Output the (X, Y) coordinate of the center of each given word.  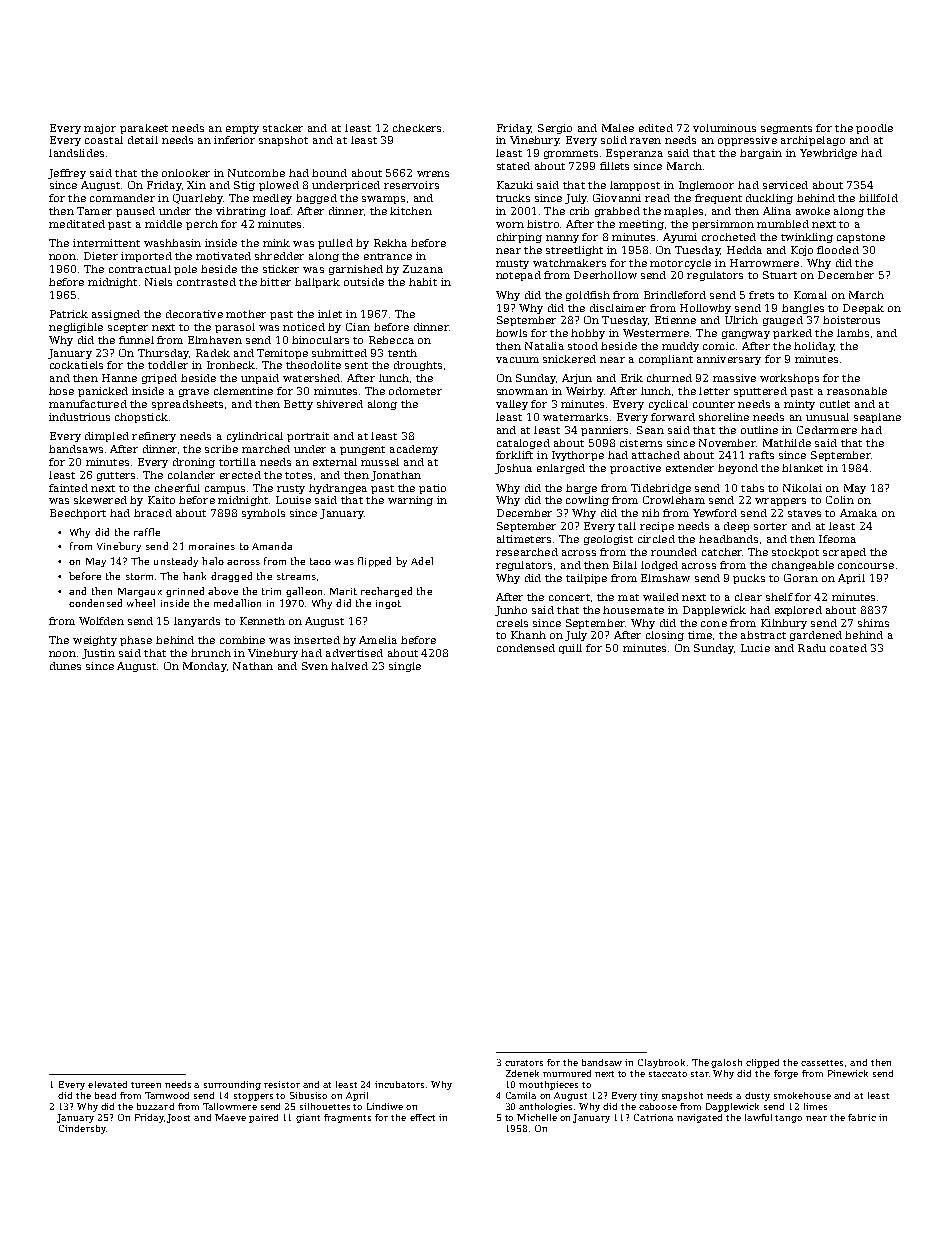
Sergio (555, 129)
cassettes (822, 1063)
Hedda (744, 250)
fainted (68, 488)
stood (583, 346)
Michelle (537, 1117)
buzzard (155, 1106)
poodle (874, 129)
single (405, 667)
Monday (204, 667)
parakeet (144, 129)
